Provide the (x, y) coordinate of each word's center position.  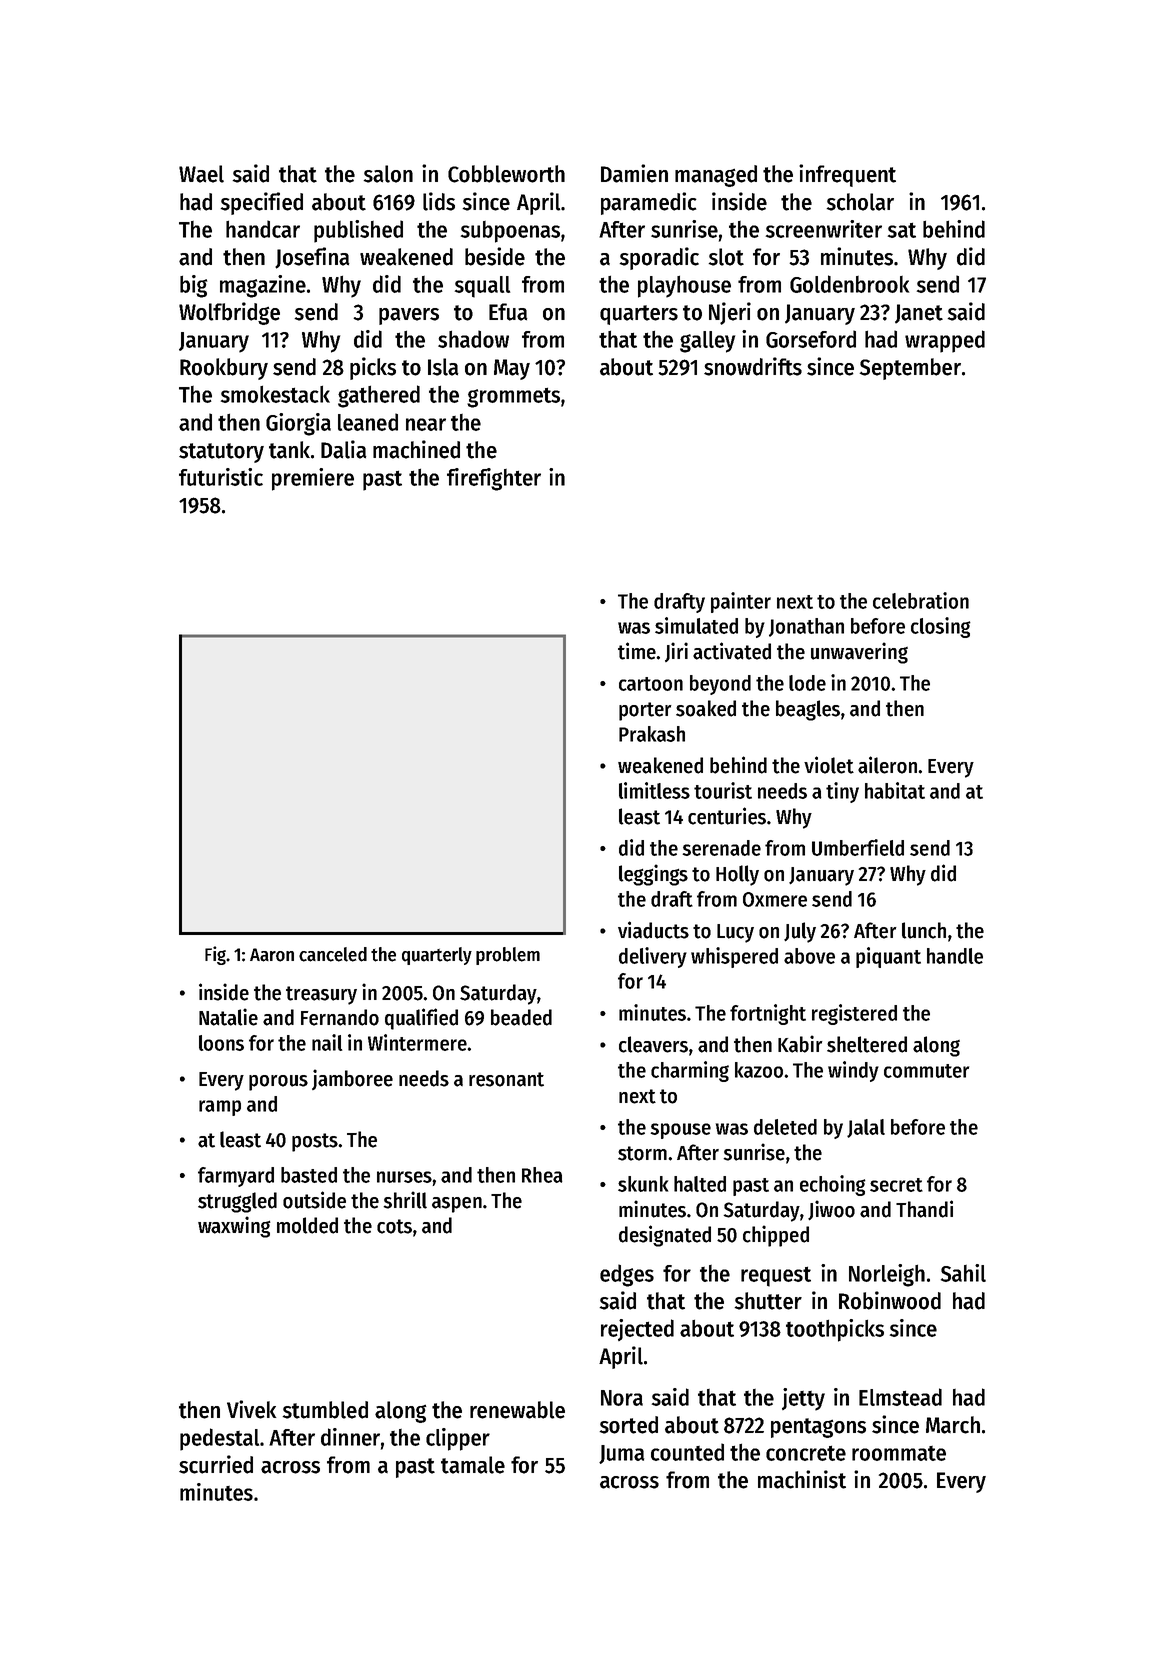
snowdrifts (753, 366)
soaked (706, 708)
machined (416, 449)
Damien (634, 173)
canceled (333, 954)
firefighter (494, 479)
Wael (201, 174)
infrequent (847, 175)
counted (687, 1452)
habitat (895, 790)
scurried (216, 1464)
